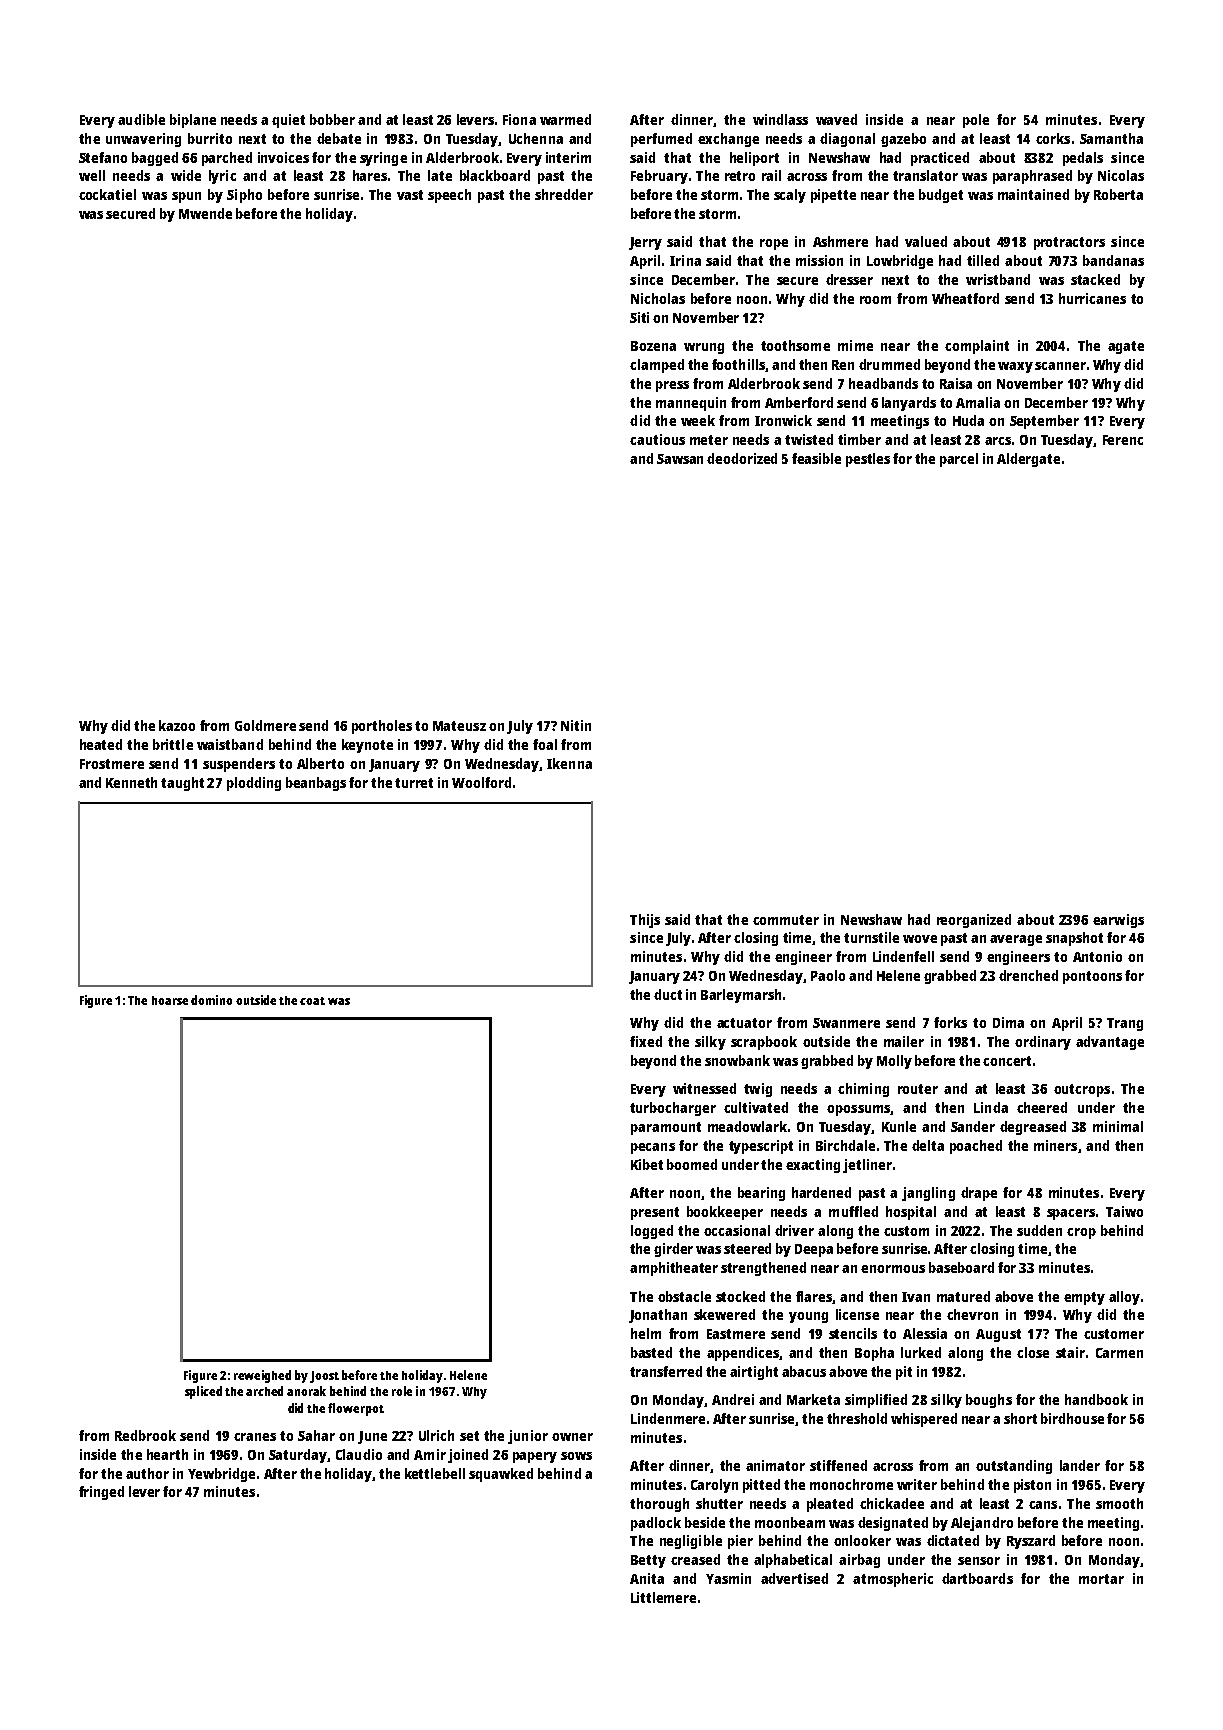  What do you see at coordinates (742, 458) in the image?
I see `deodorized` at bounding box center [742, 458].
